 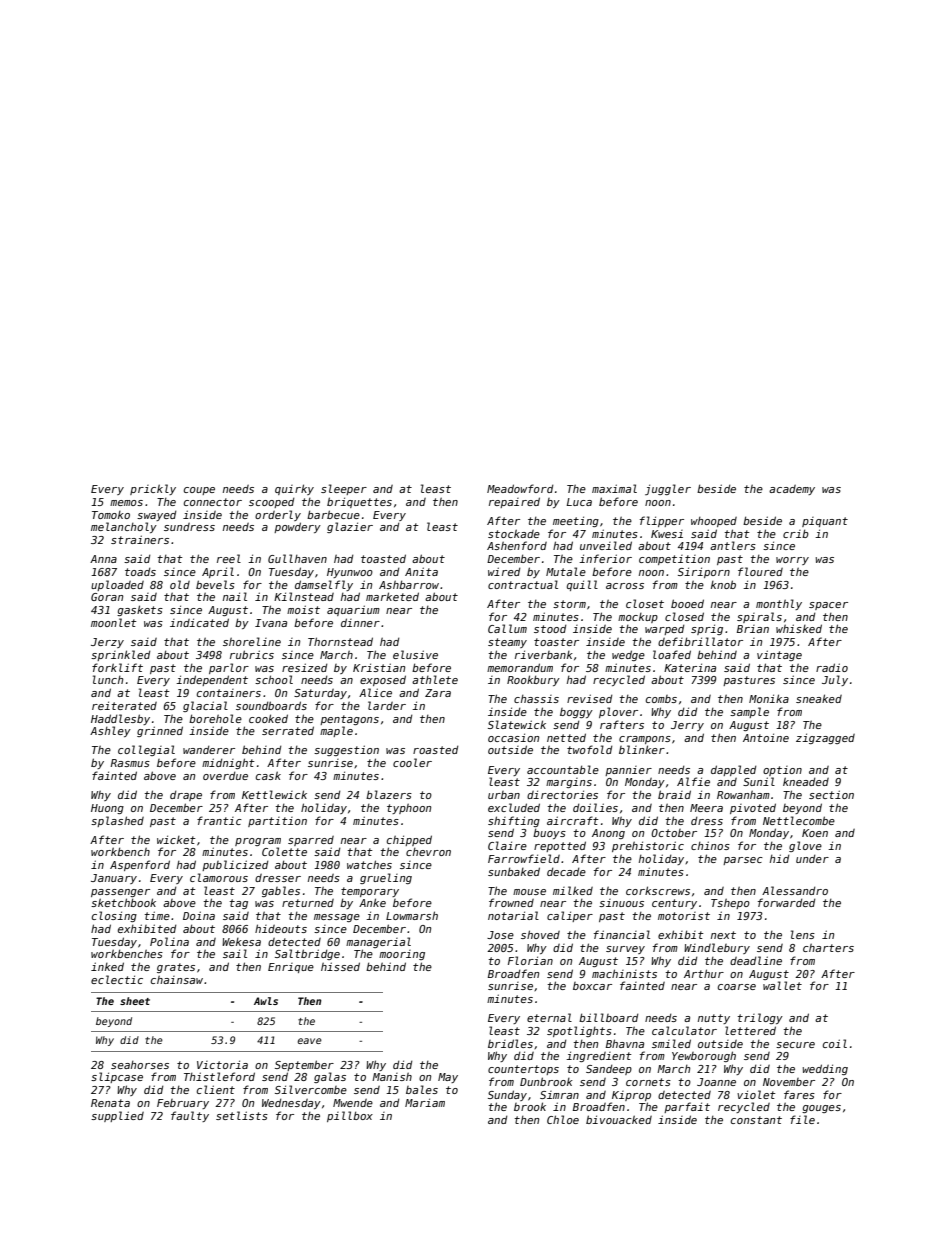 What do you see at coordinates (272, 503) in the document?
I see `scooped` at bounding box center [272, 503].
